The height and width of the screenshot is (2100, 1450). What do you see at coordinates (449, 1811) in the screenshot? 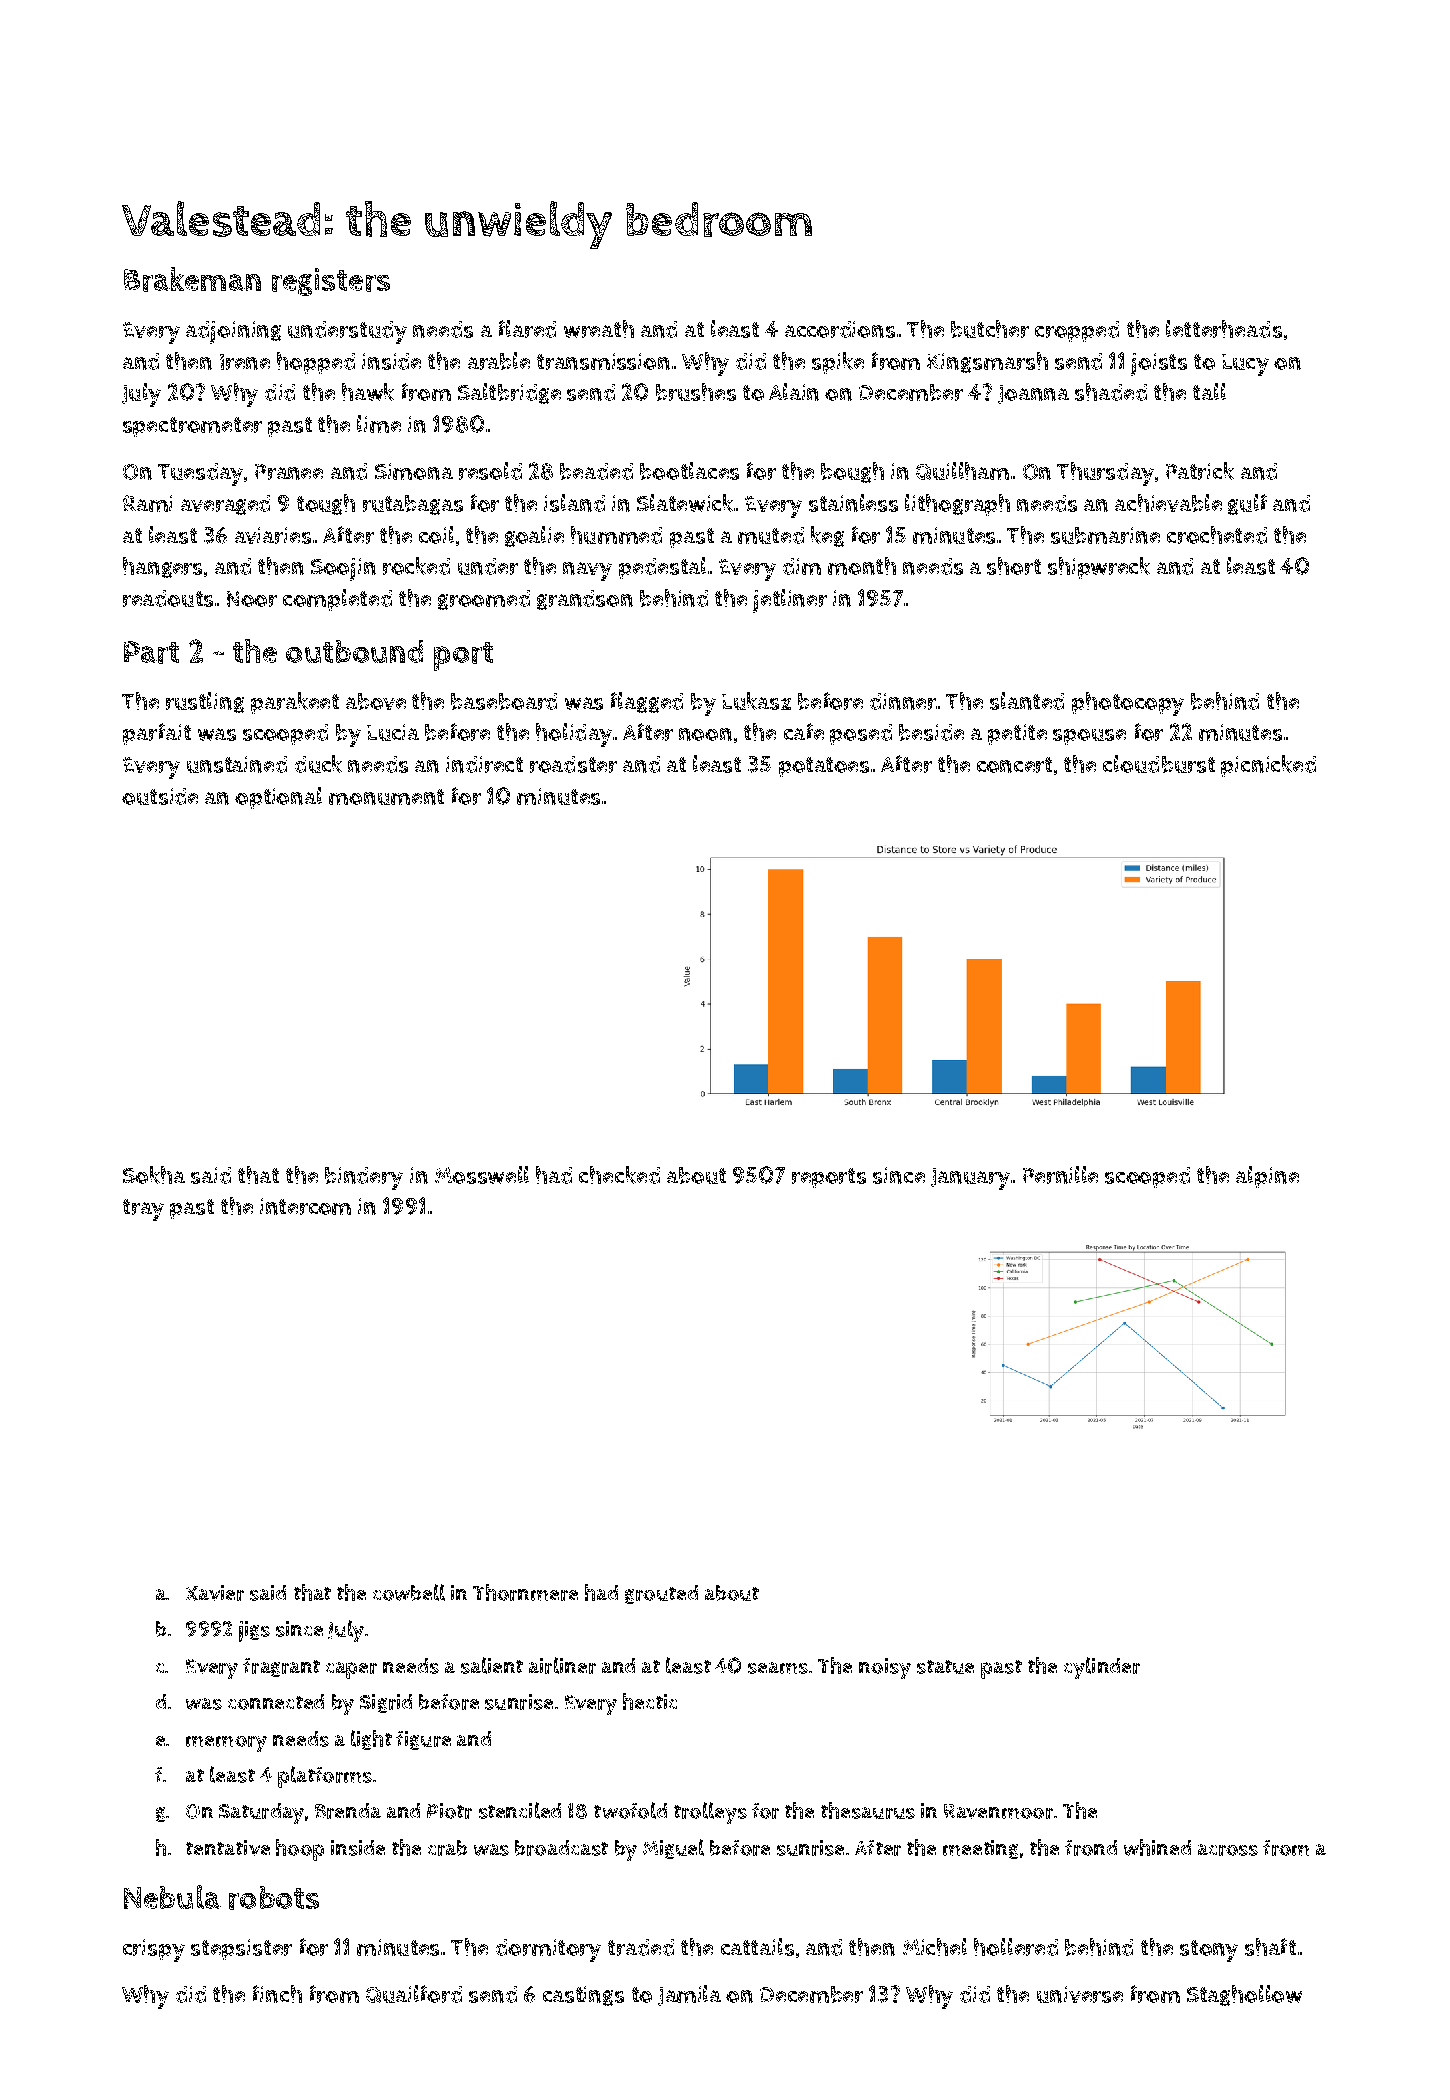
I see `Piotr` at bounding box center [449, 1811].
